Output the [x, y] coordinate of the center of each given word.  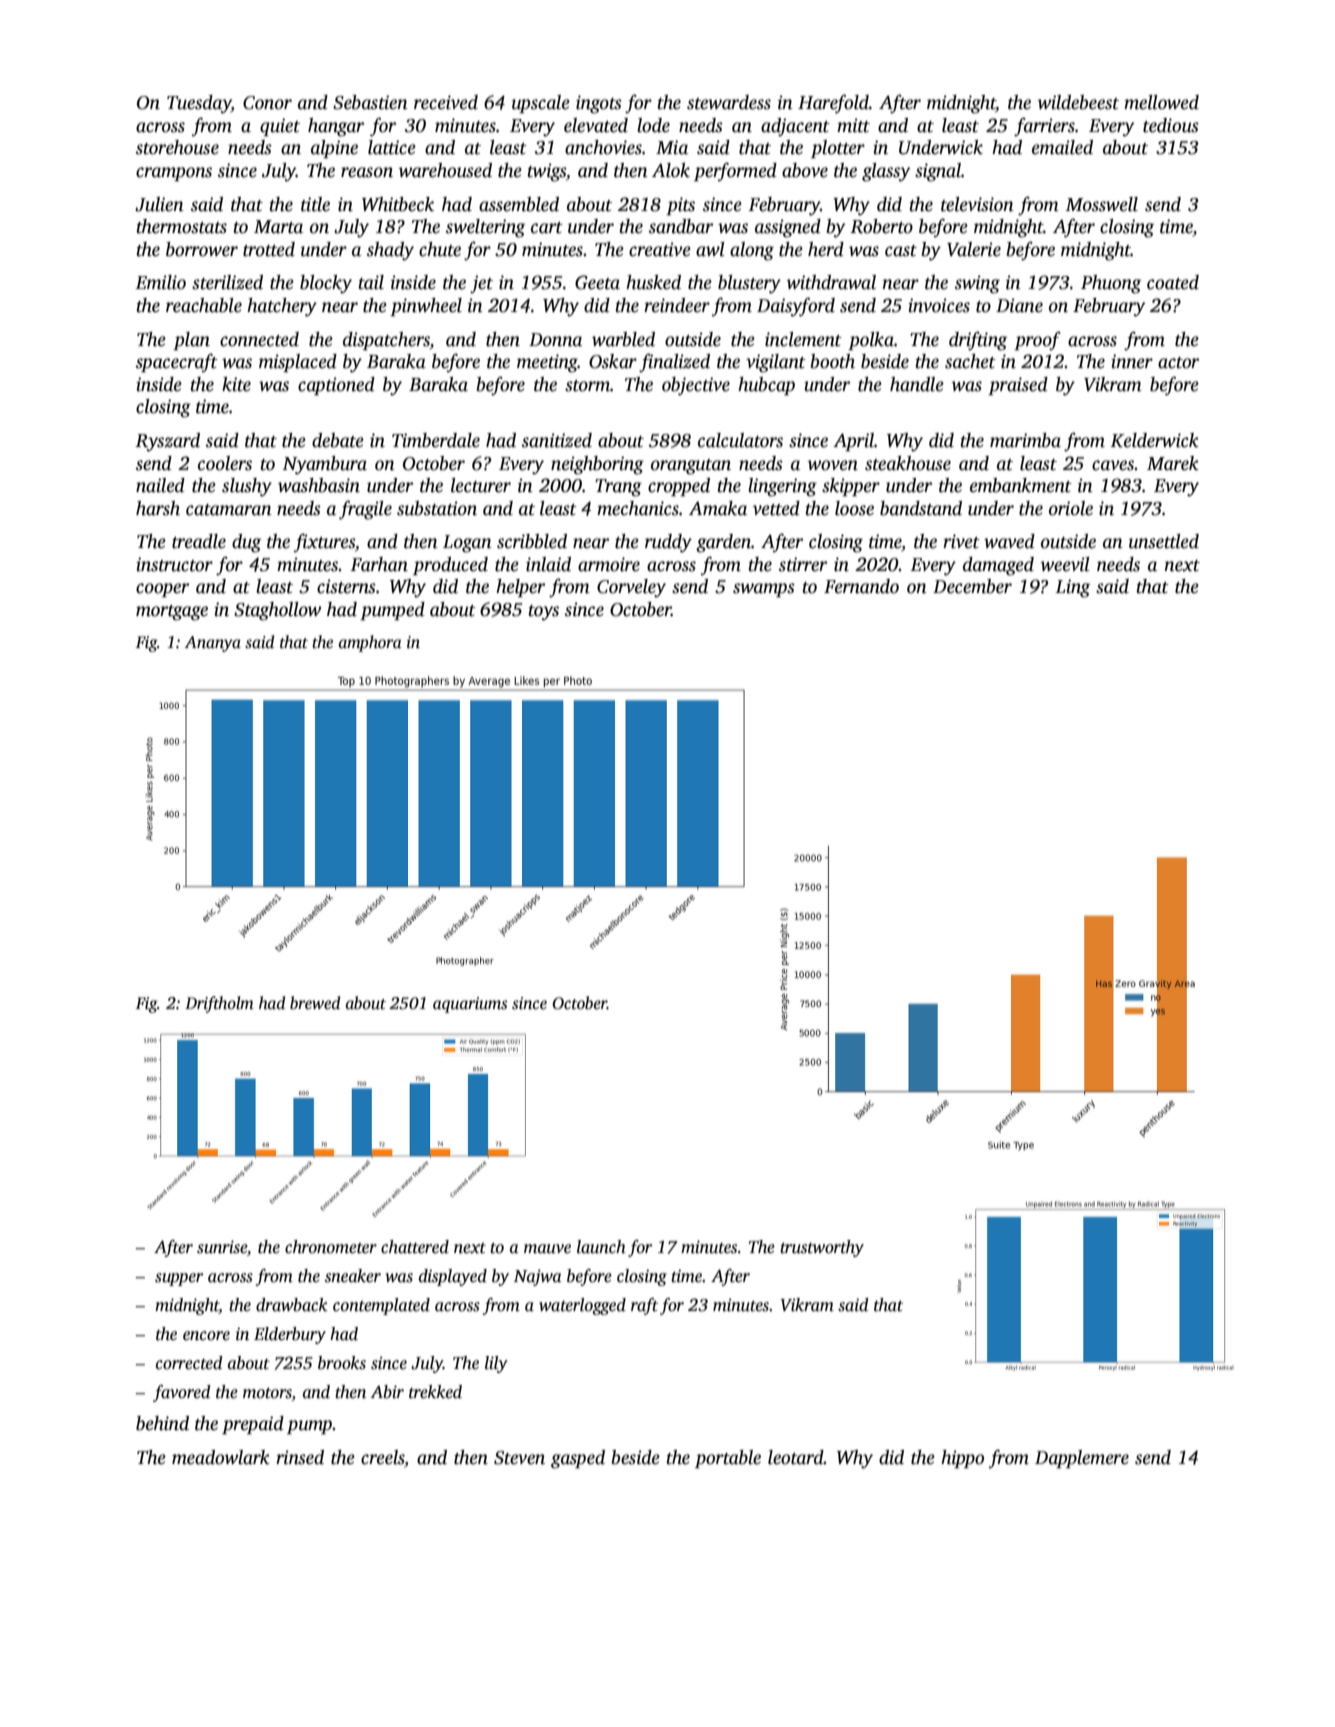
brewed [315, 1003]
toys [544, 613]
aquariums [470, 1005]
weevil [1065, 564]
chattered [415, 1247]
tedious [1171, 125]
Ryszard [167, 442]
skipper [851, 487]
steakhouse [908, 463]
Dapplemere [1082, 1459]
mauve [547, 1249]
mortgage [172, 613]
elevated [596, 125]
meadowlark [221, 1457]
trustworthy [822, 1248]
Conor [267, 103]
